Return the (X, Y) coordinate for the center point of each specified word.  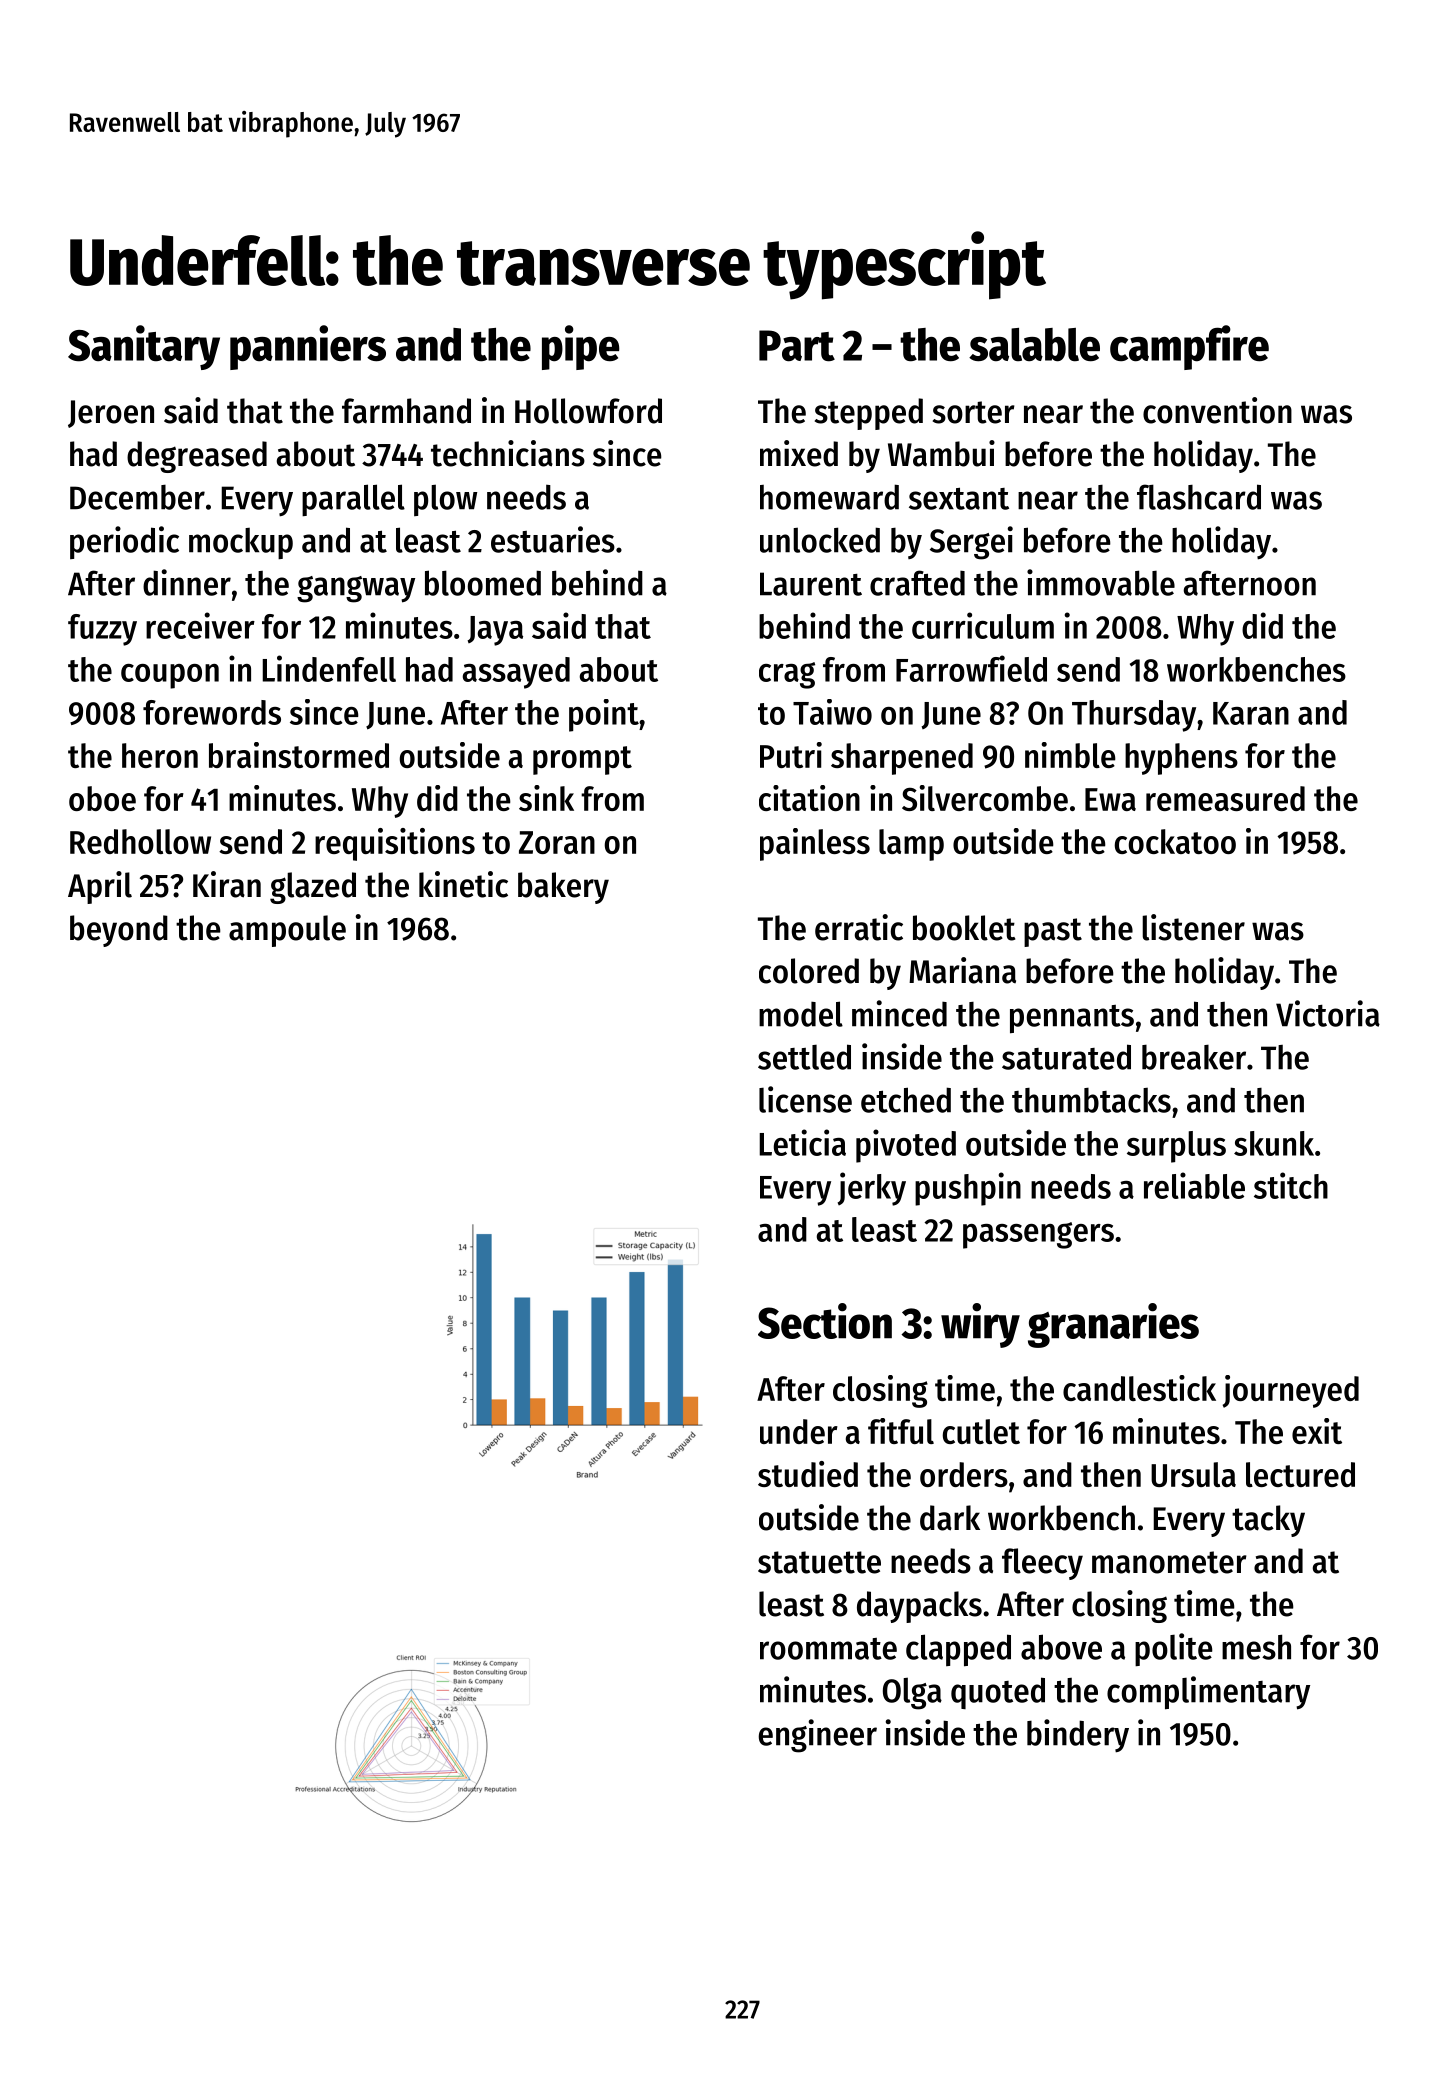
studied (808, 1474)
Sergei (971, 543)
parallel (353, 500)
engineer (818, 1736)
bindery (1078, 1736)
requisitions (395, 844)
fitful (901, 1431)
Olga (912, 1693)
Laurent (811, 584)
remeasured (1225, 798)
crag (787, 675)
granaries (1113, 1325)
